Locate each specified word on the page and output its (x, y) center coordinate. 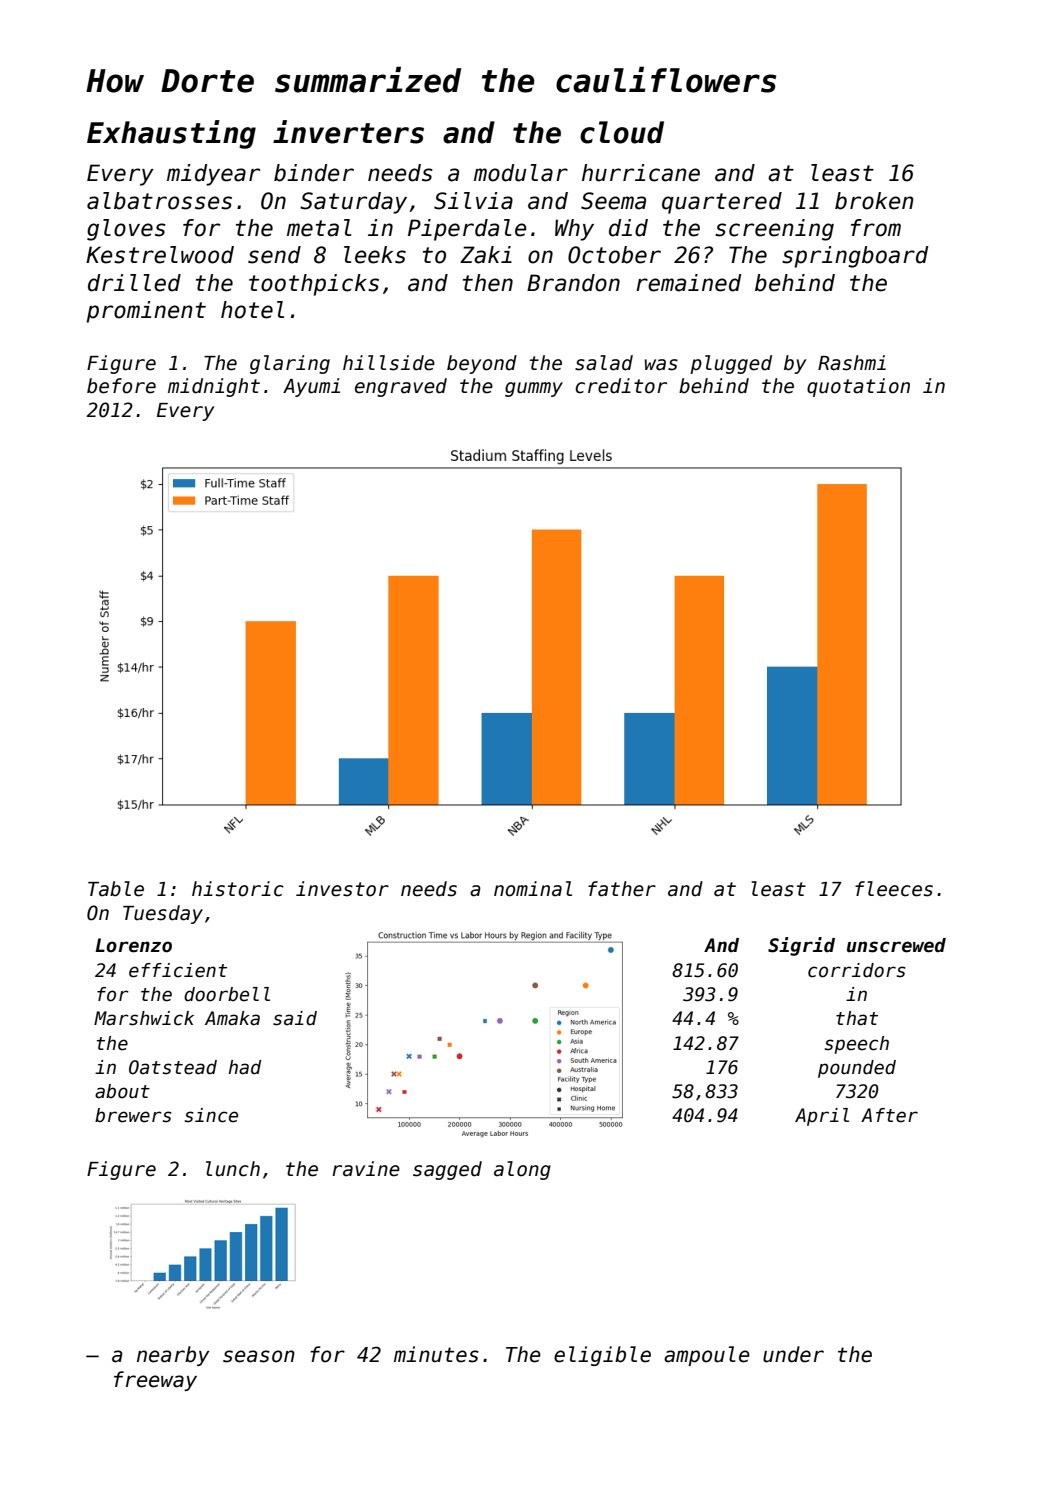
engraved (401, 387)
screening (774, 230)
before (121, 386)
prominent (146, 312)
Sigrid (801, 946)
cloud (622, 132)
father (622, 889)
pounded (857, 1069)
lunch (233, 1169)
